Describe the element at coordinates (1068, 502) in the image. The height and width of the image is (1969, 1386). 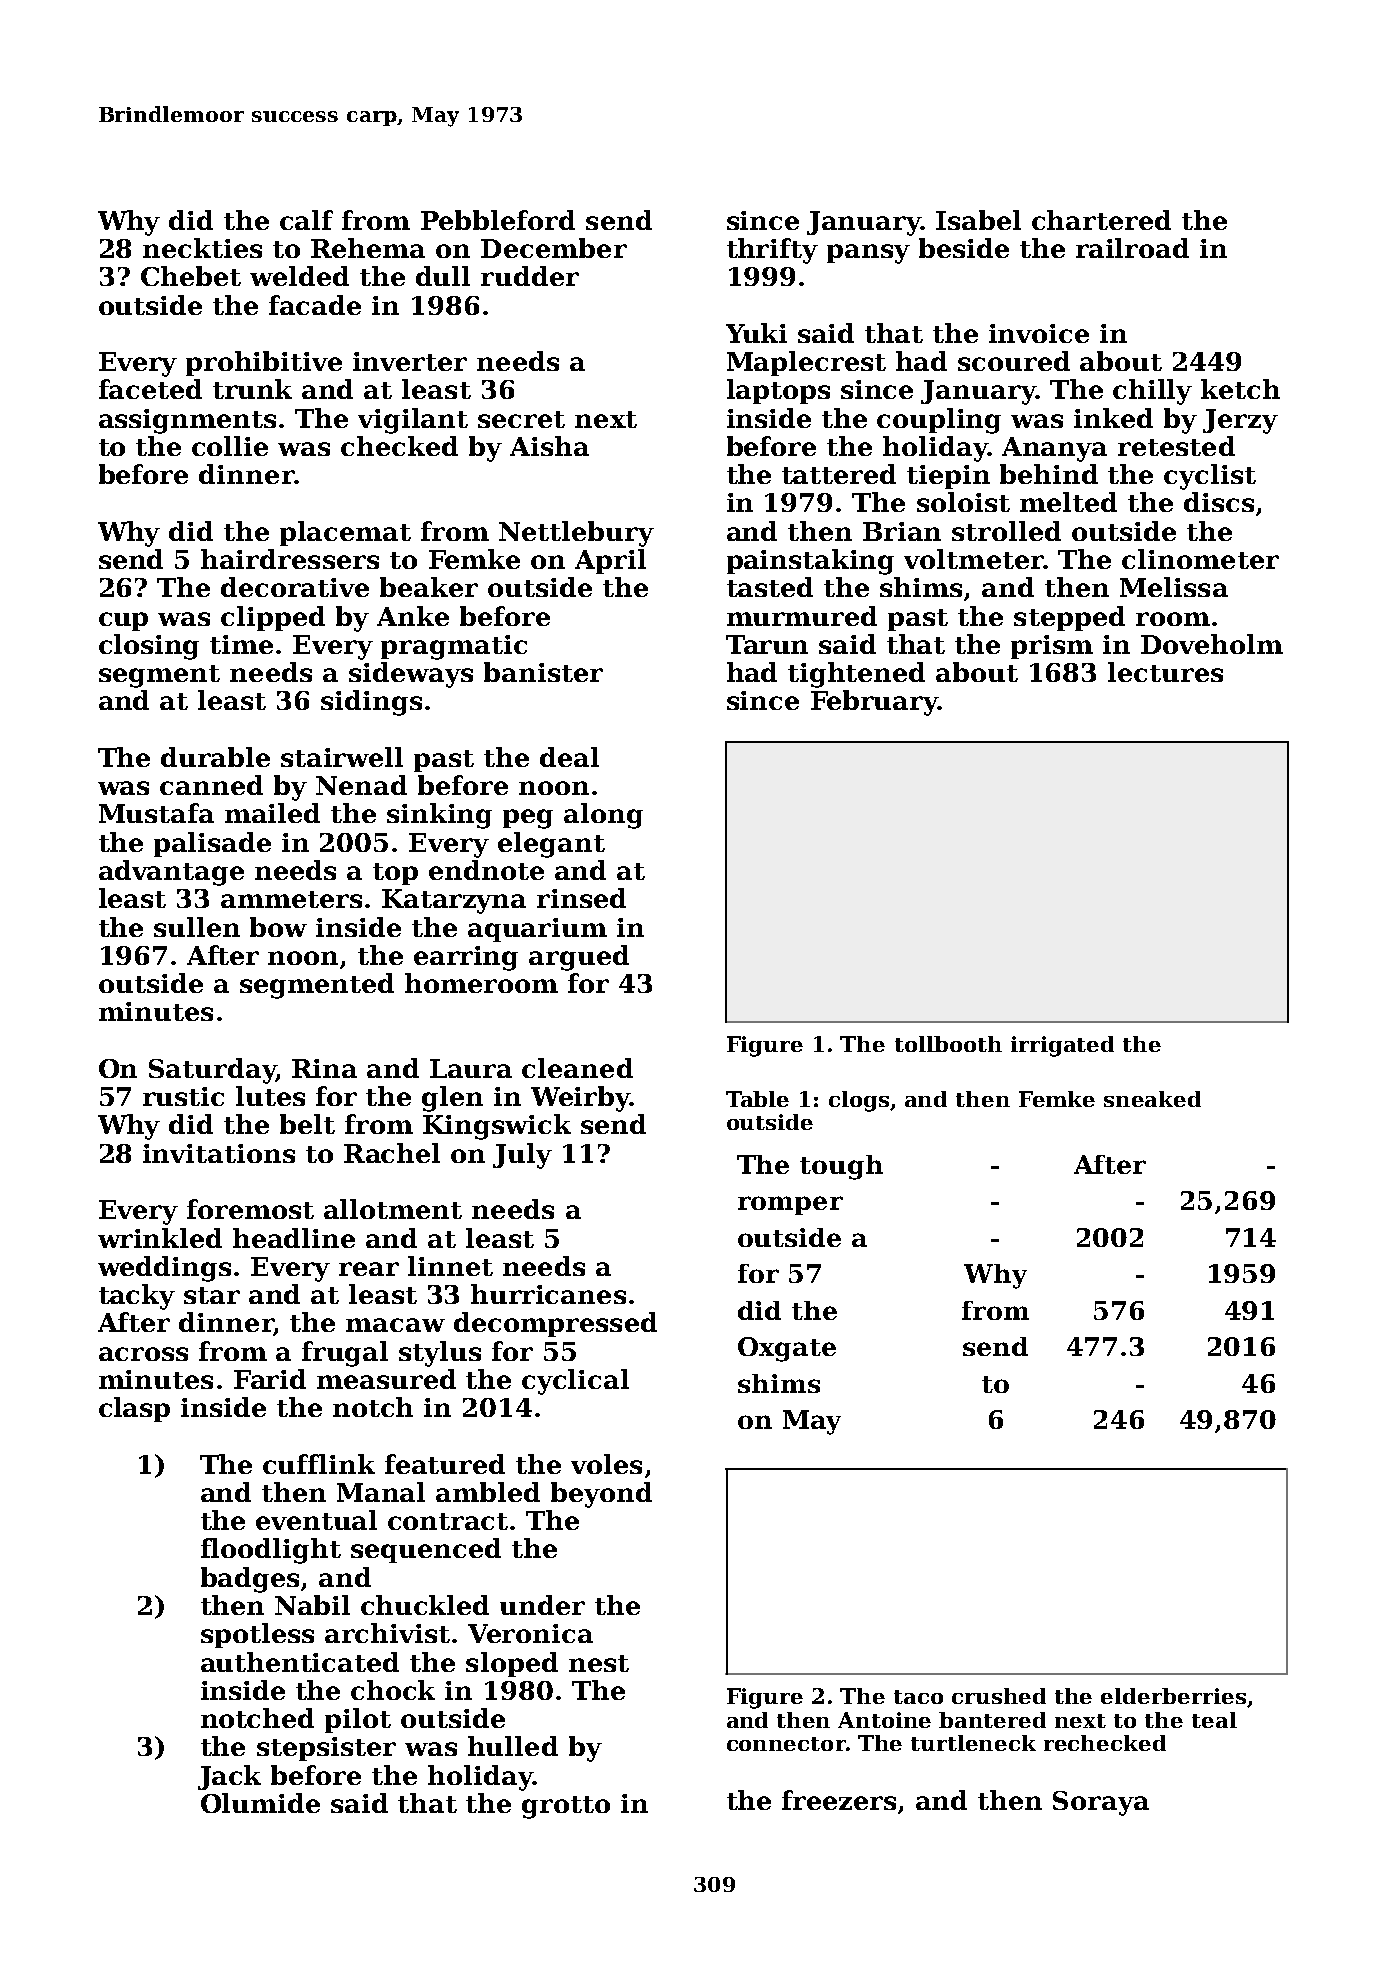
I see `melted` at that location.
